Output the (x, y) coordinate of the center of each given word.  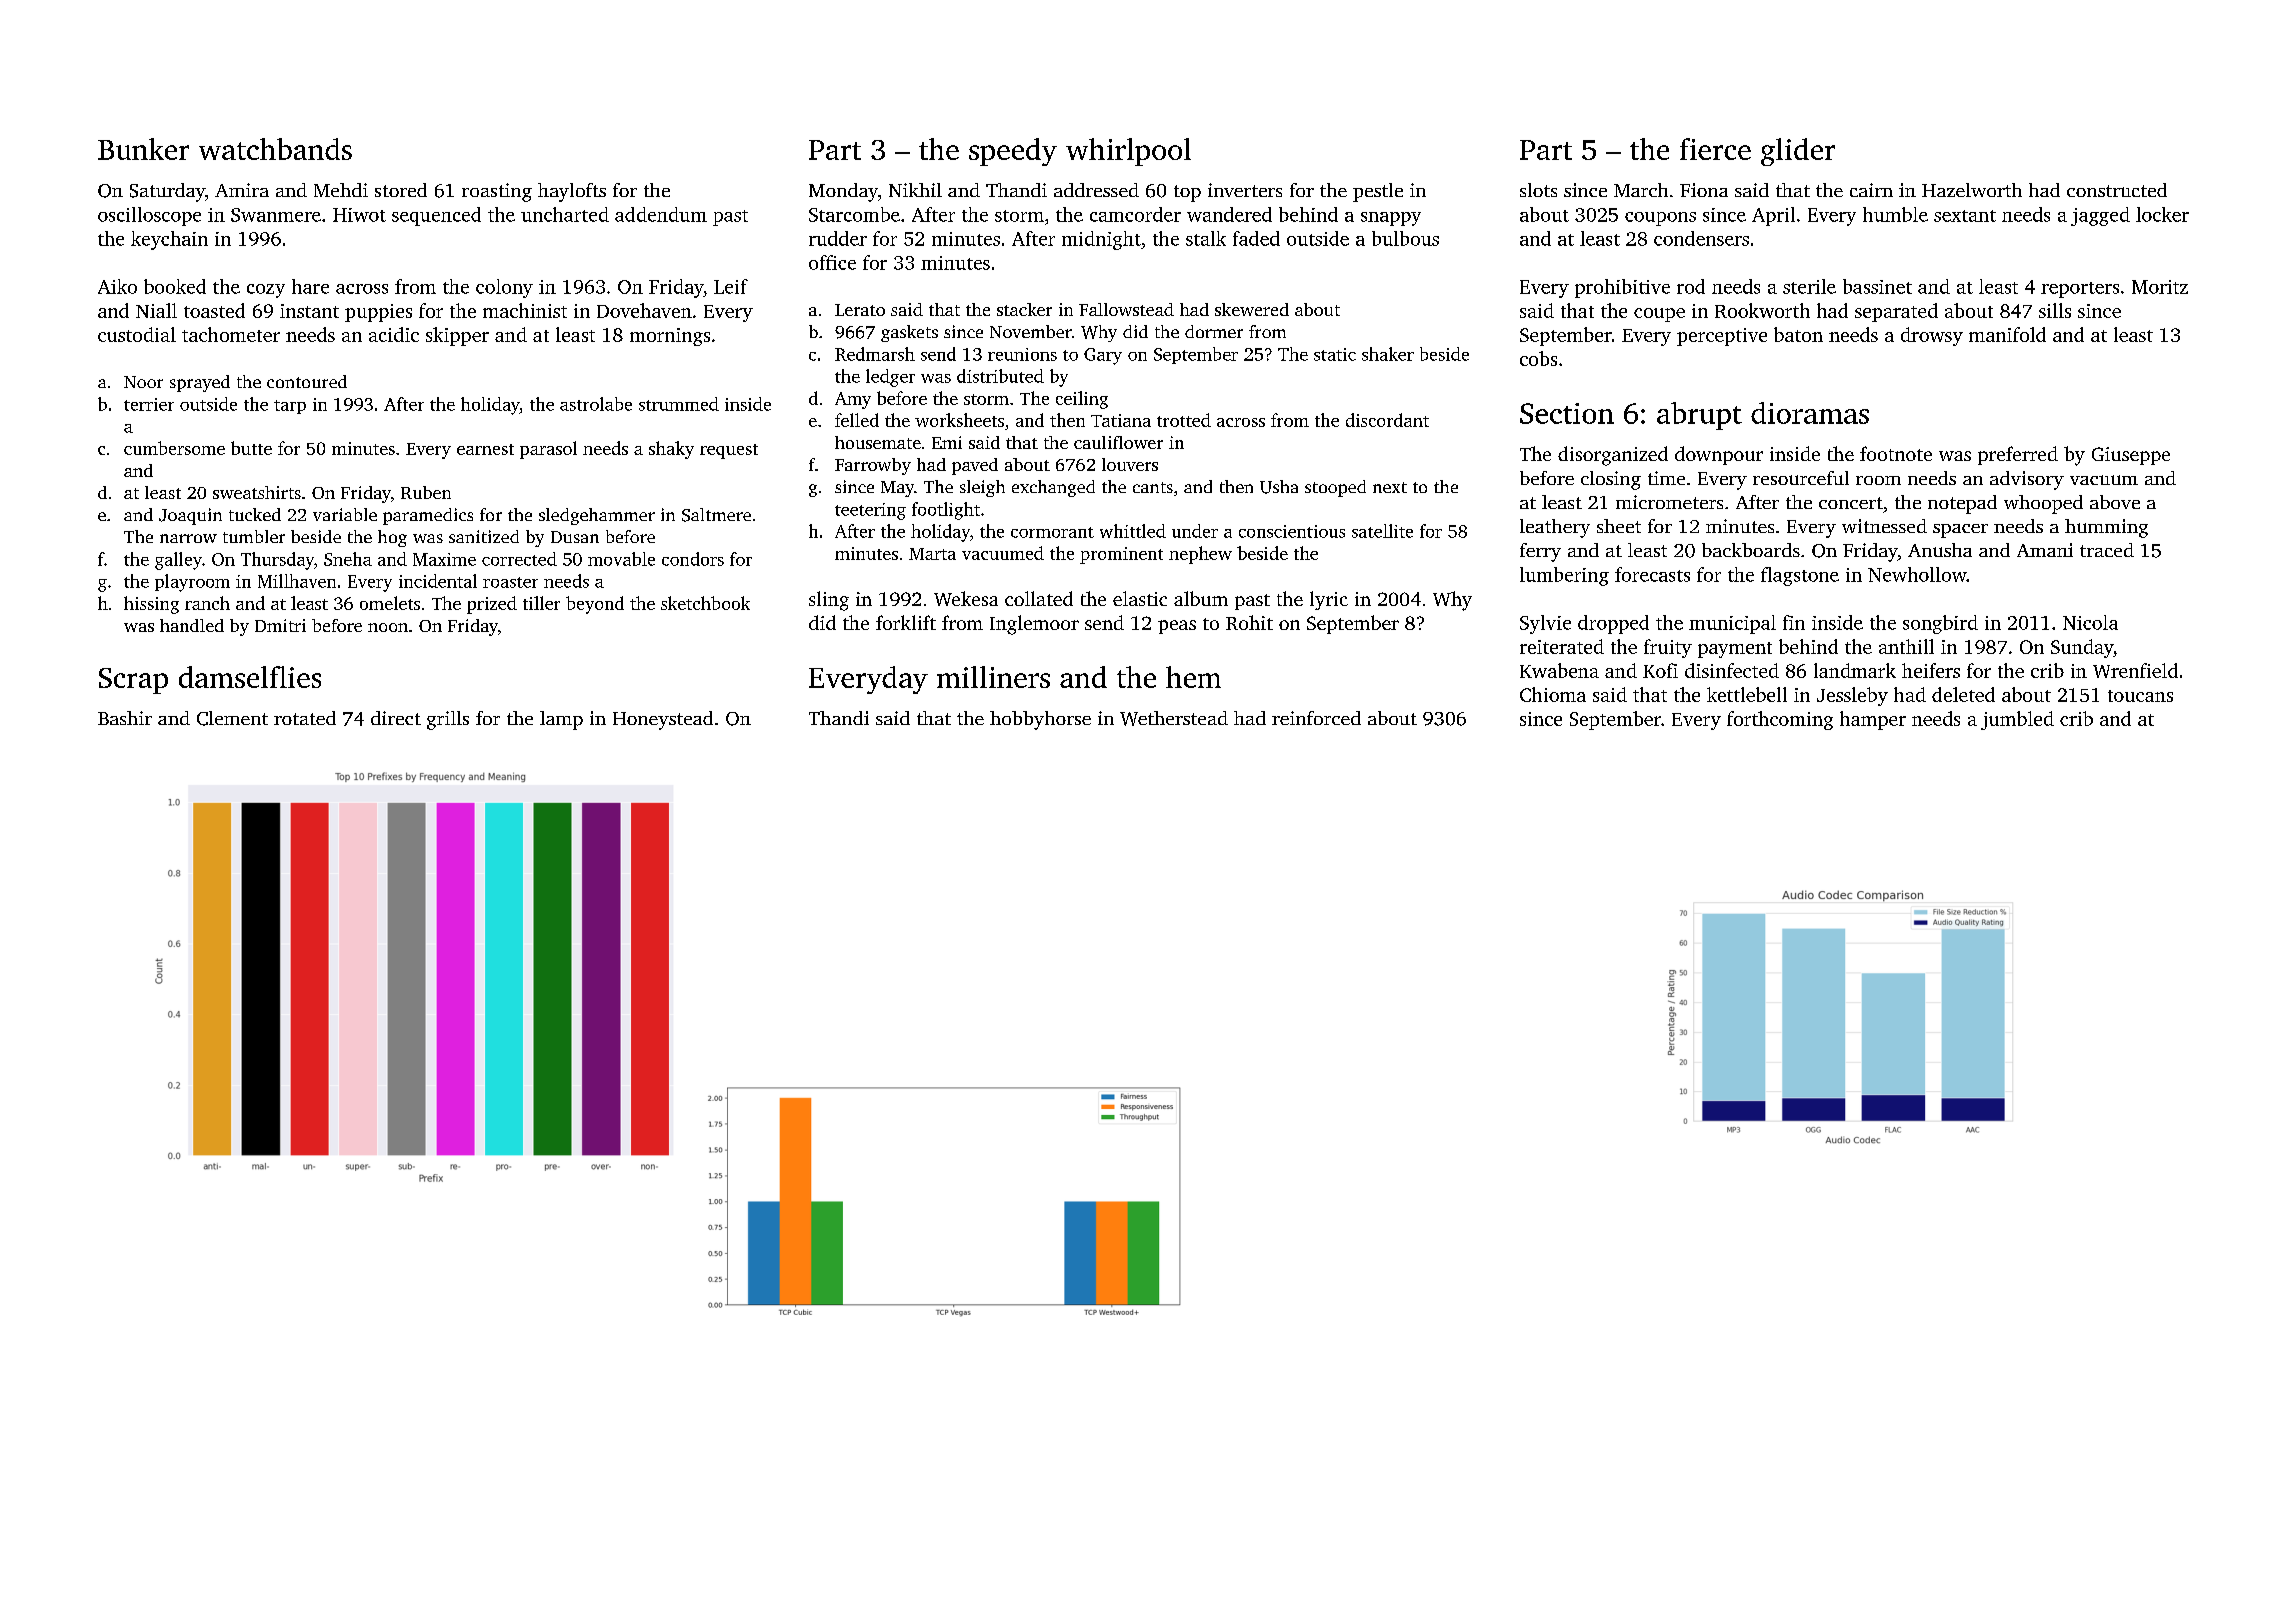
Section (1567, 413)
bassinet (1877, 286)
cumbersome (174, 448)
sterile (1809, 286)
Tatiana (1121, 420)
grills (448, 720)
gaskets (909, 333)
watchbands (275, 149)
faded (1256, 238)
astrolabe (596, 404)
